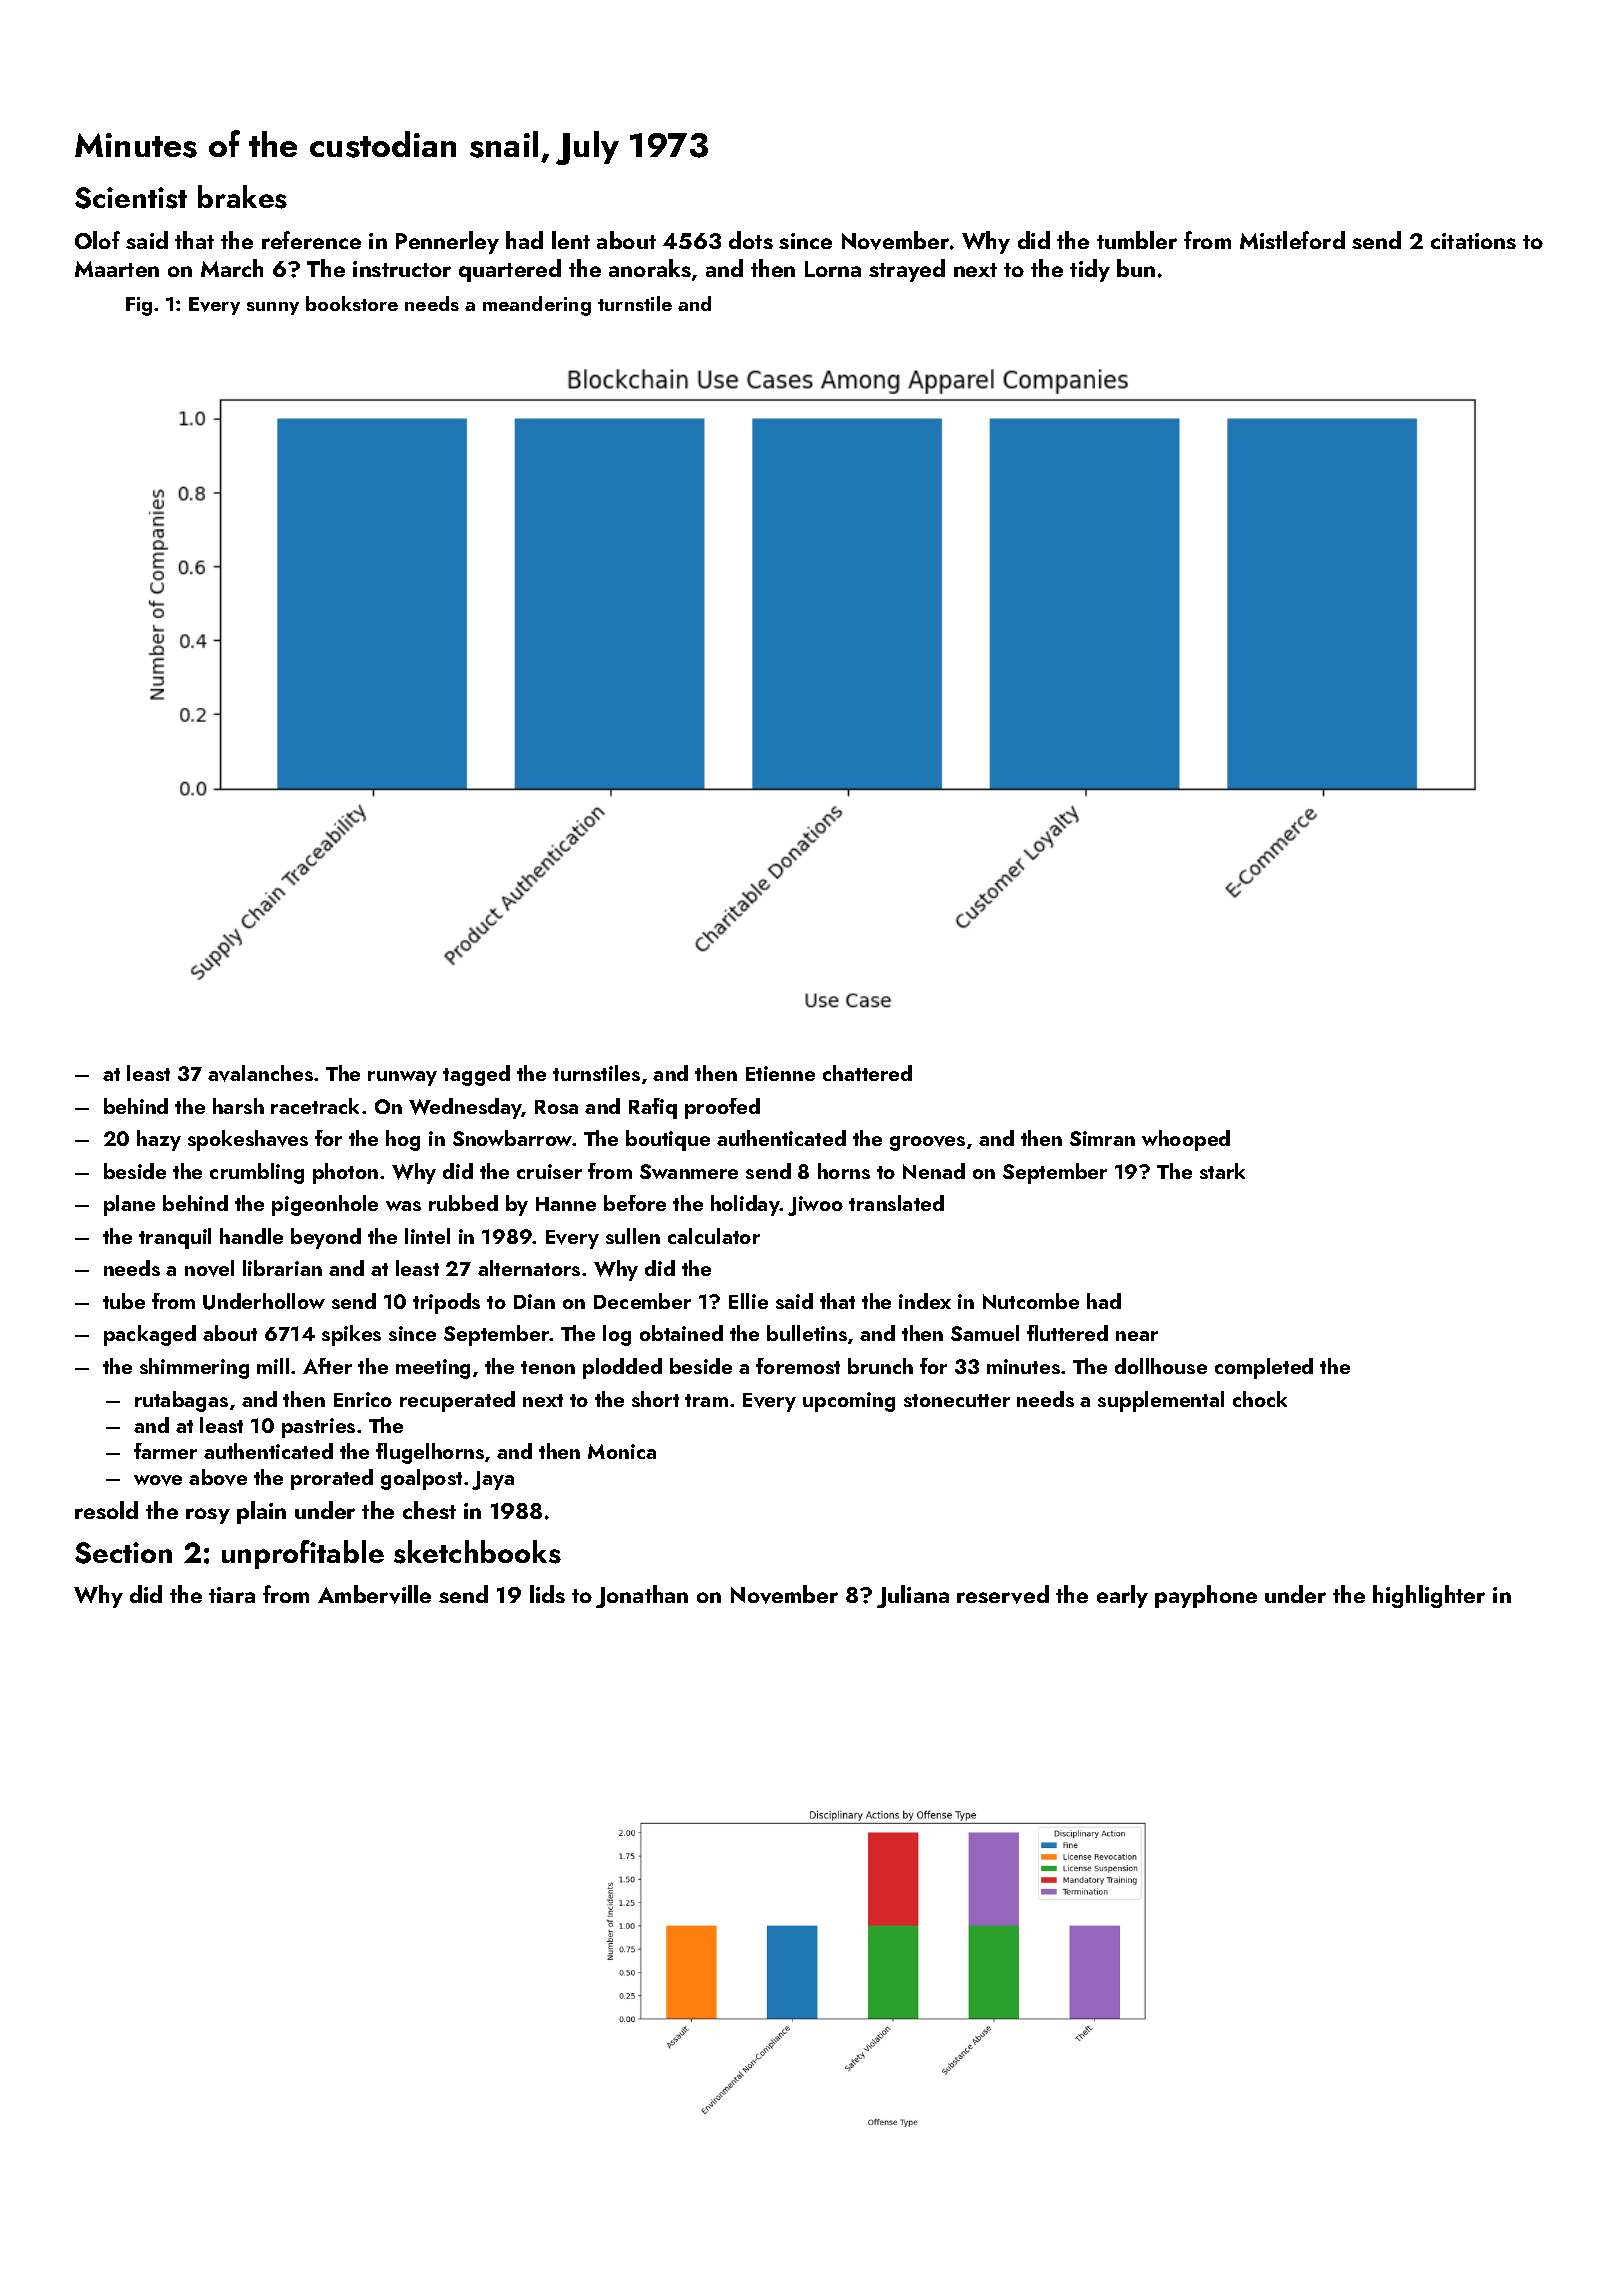  Describe the element at coordinates (131, 198) in the screenshot. I see `Scientist` at that location.
